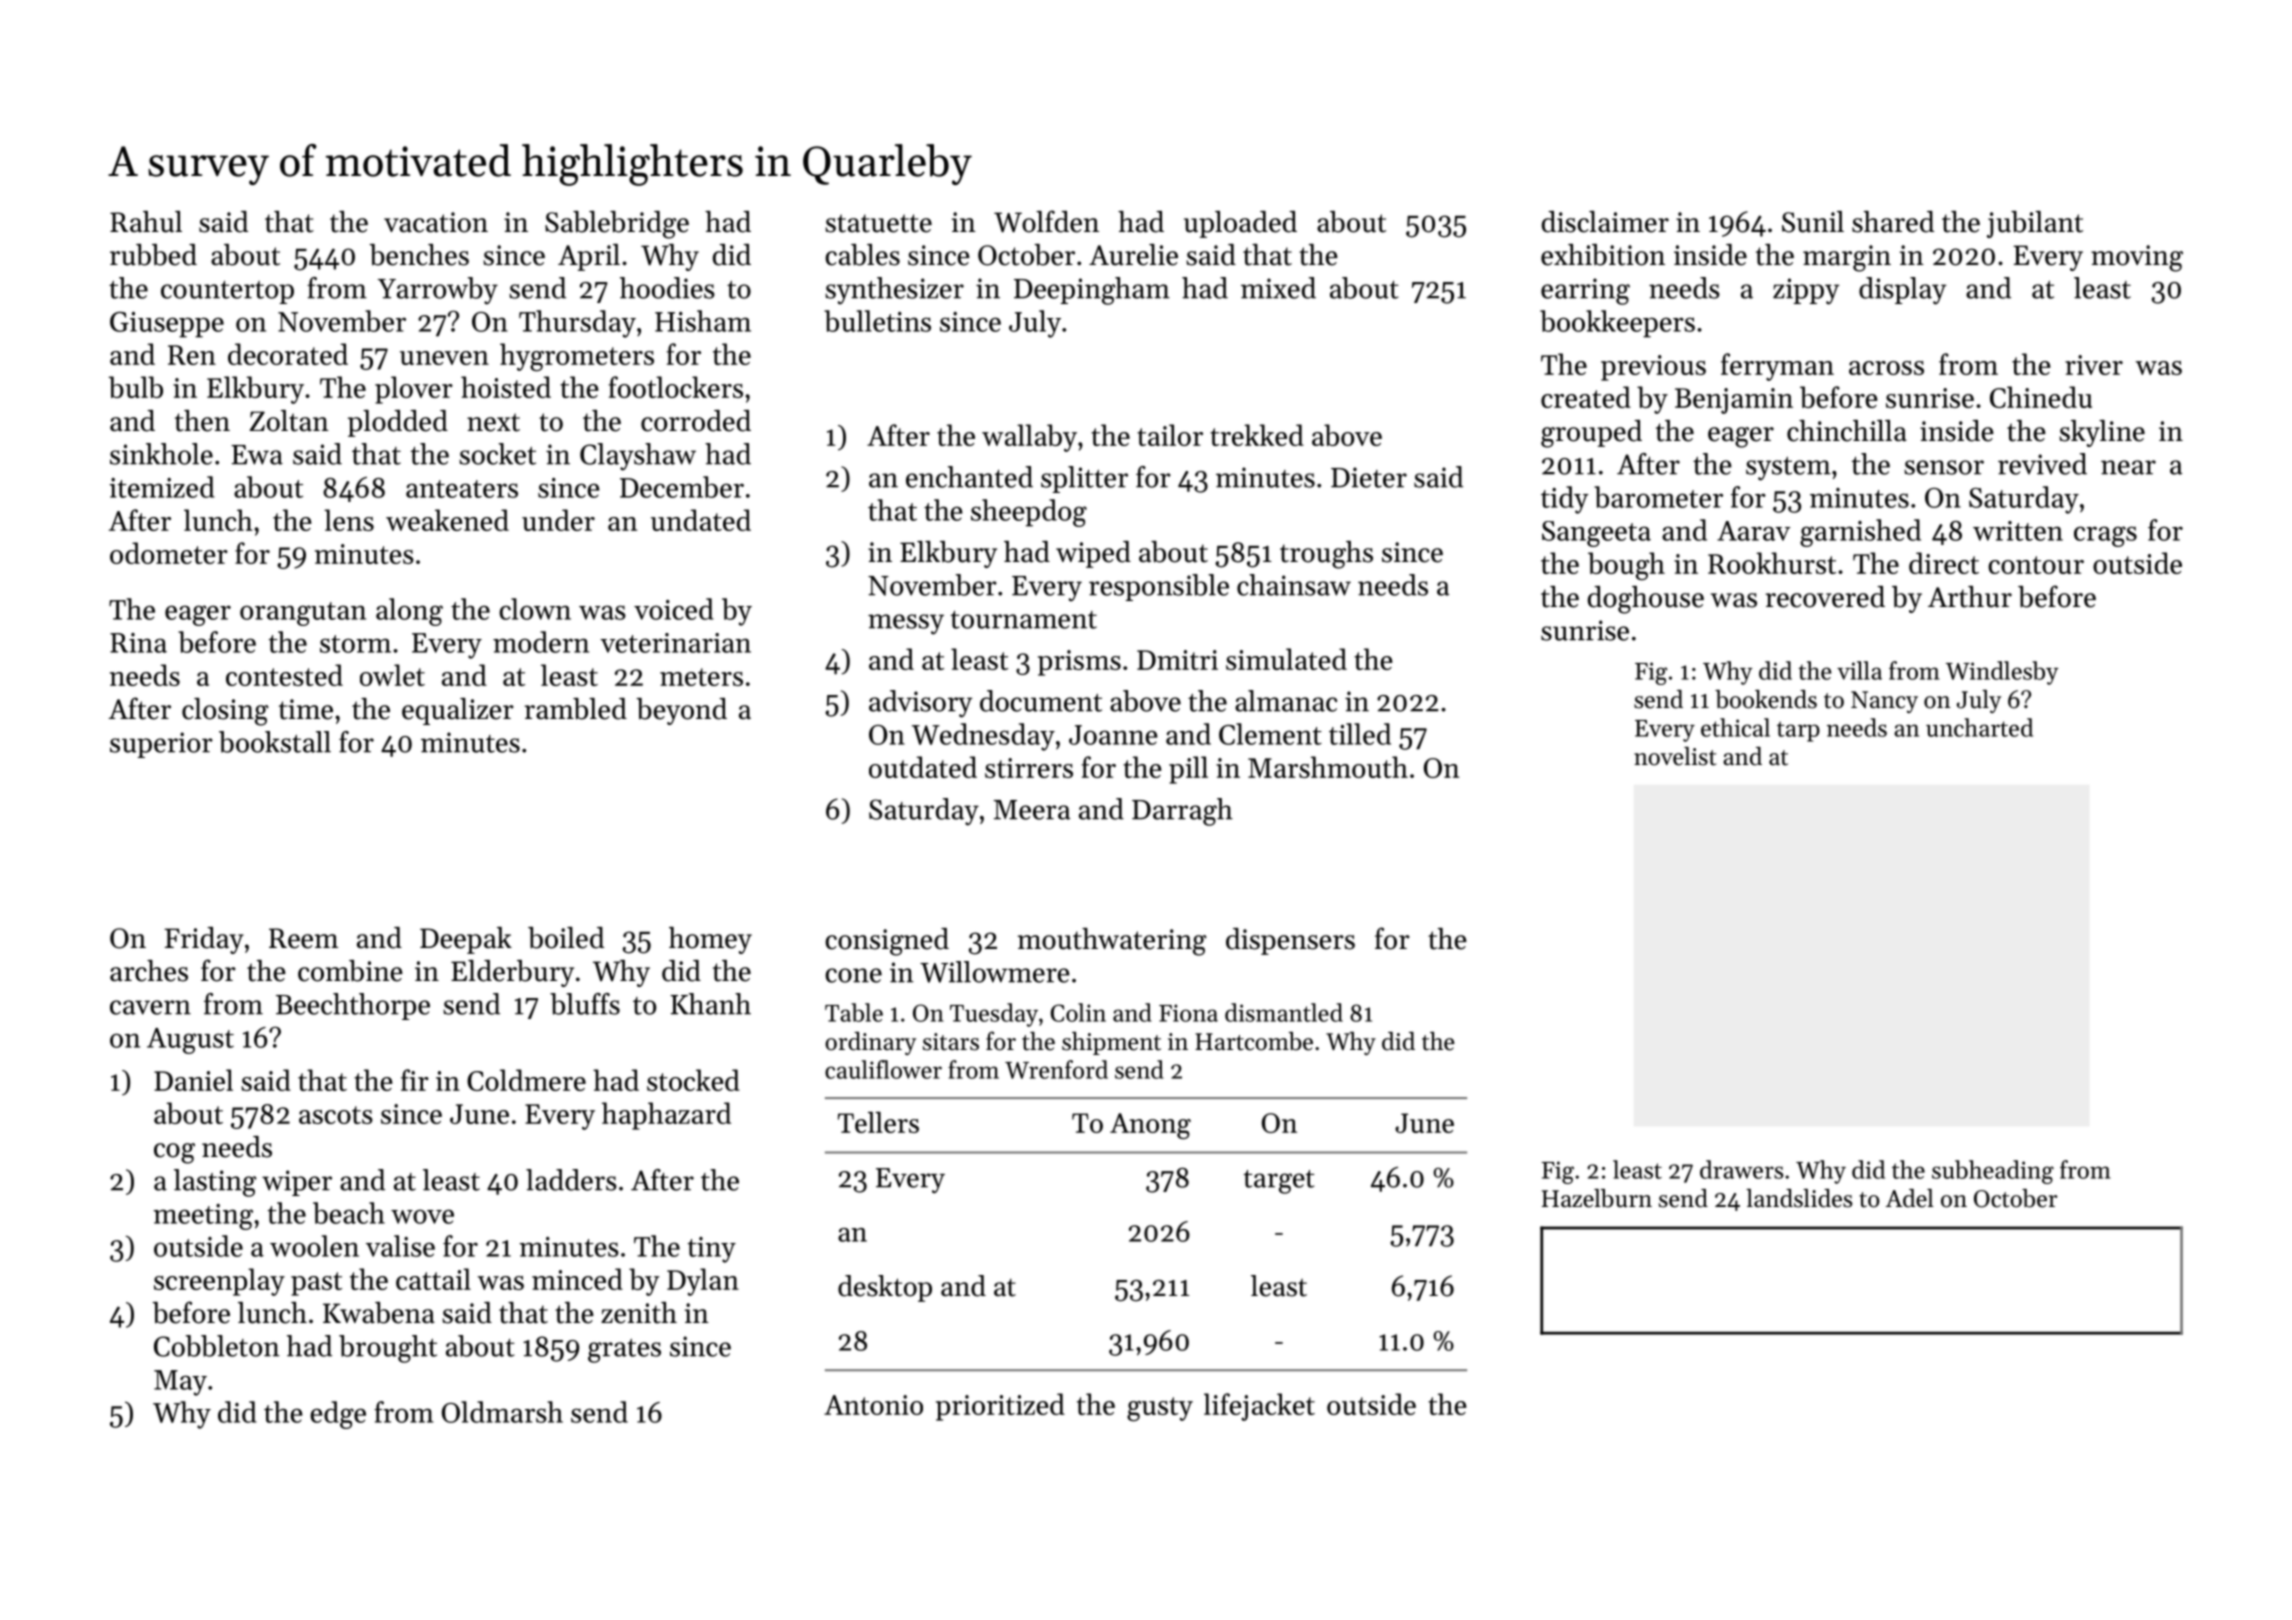  I want to click on trekked, so click(1257, 435).
